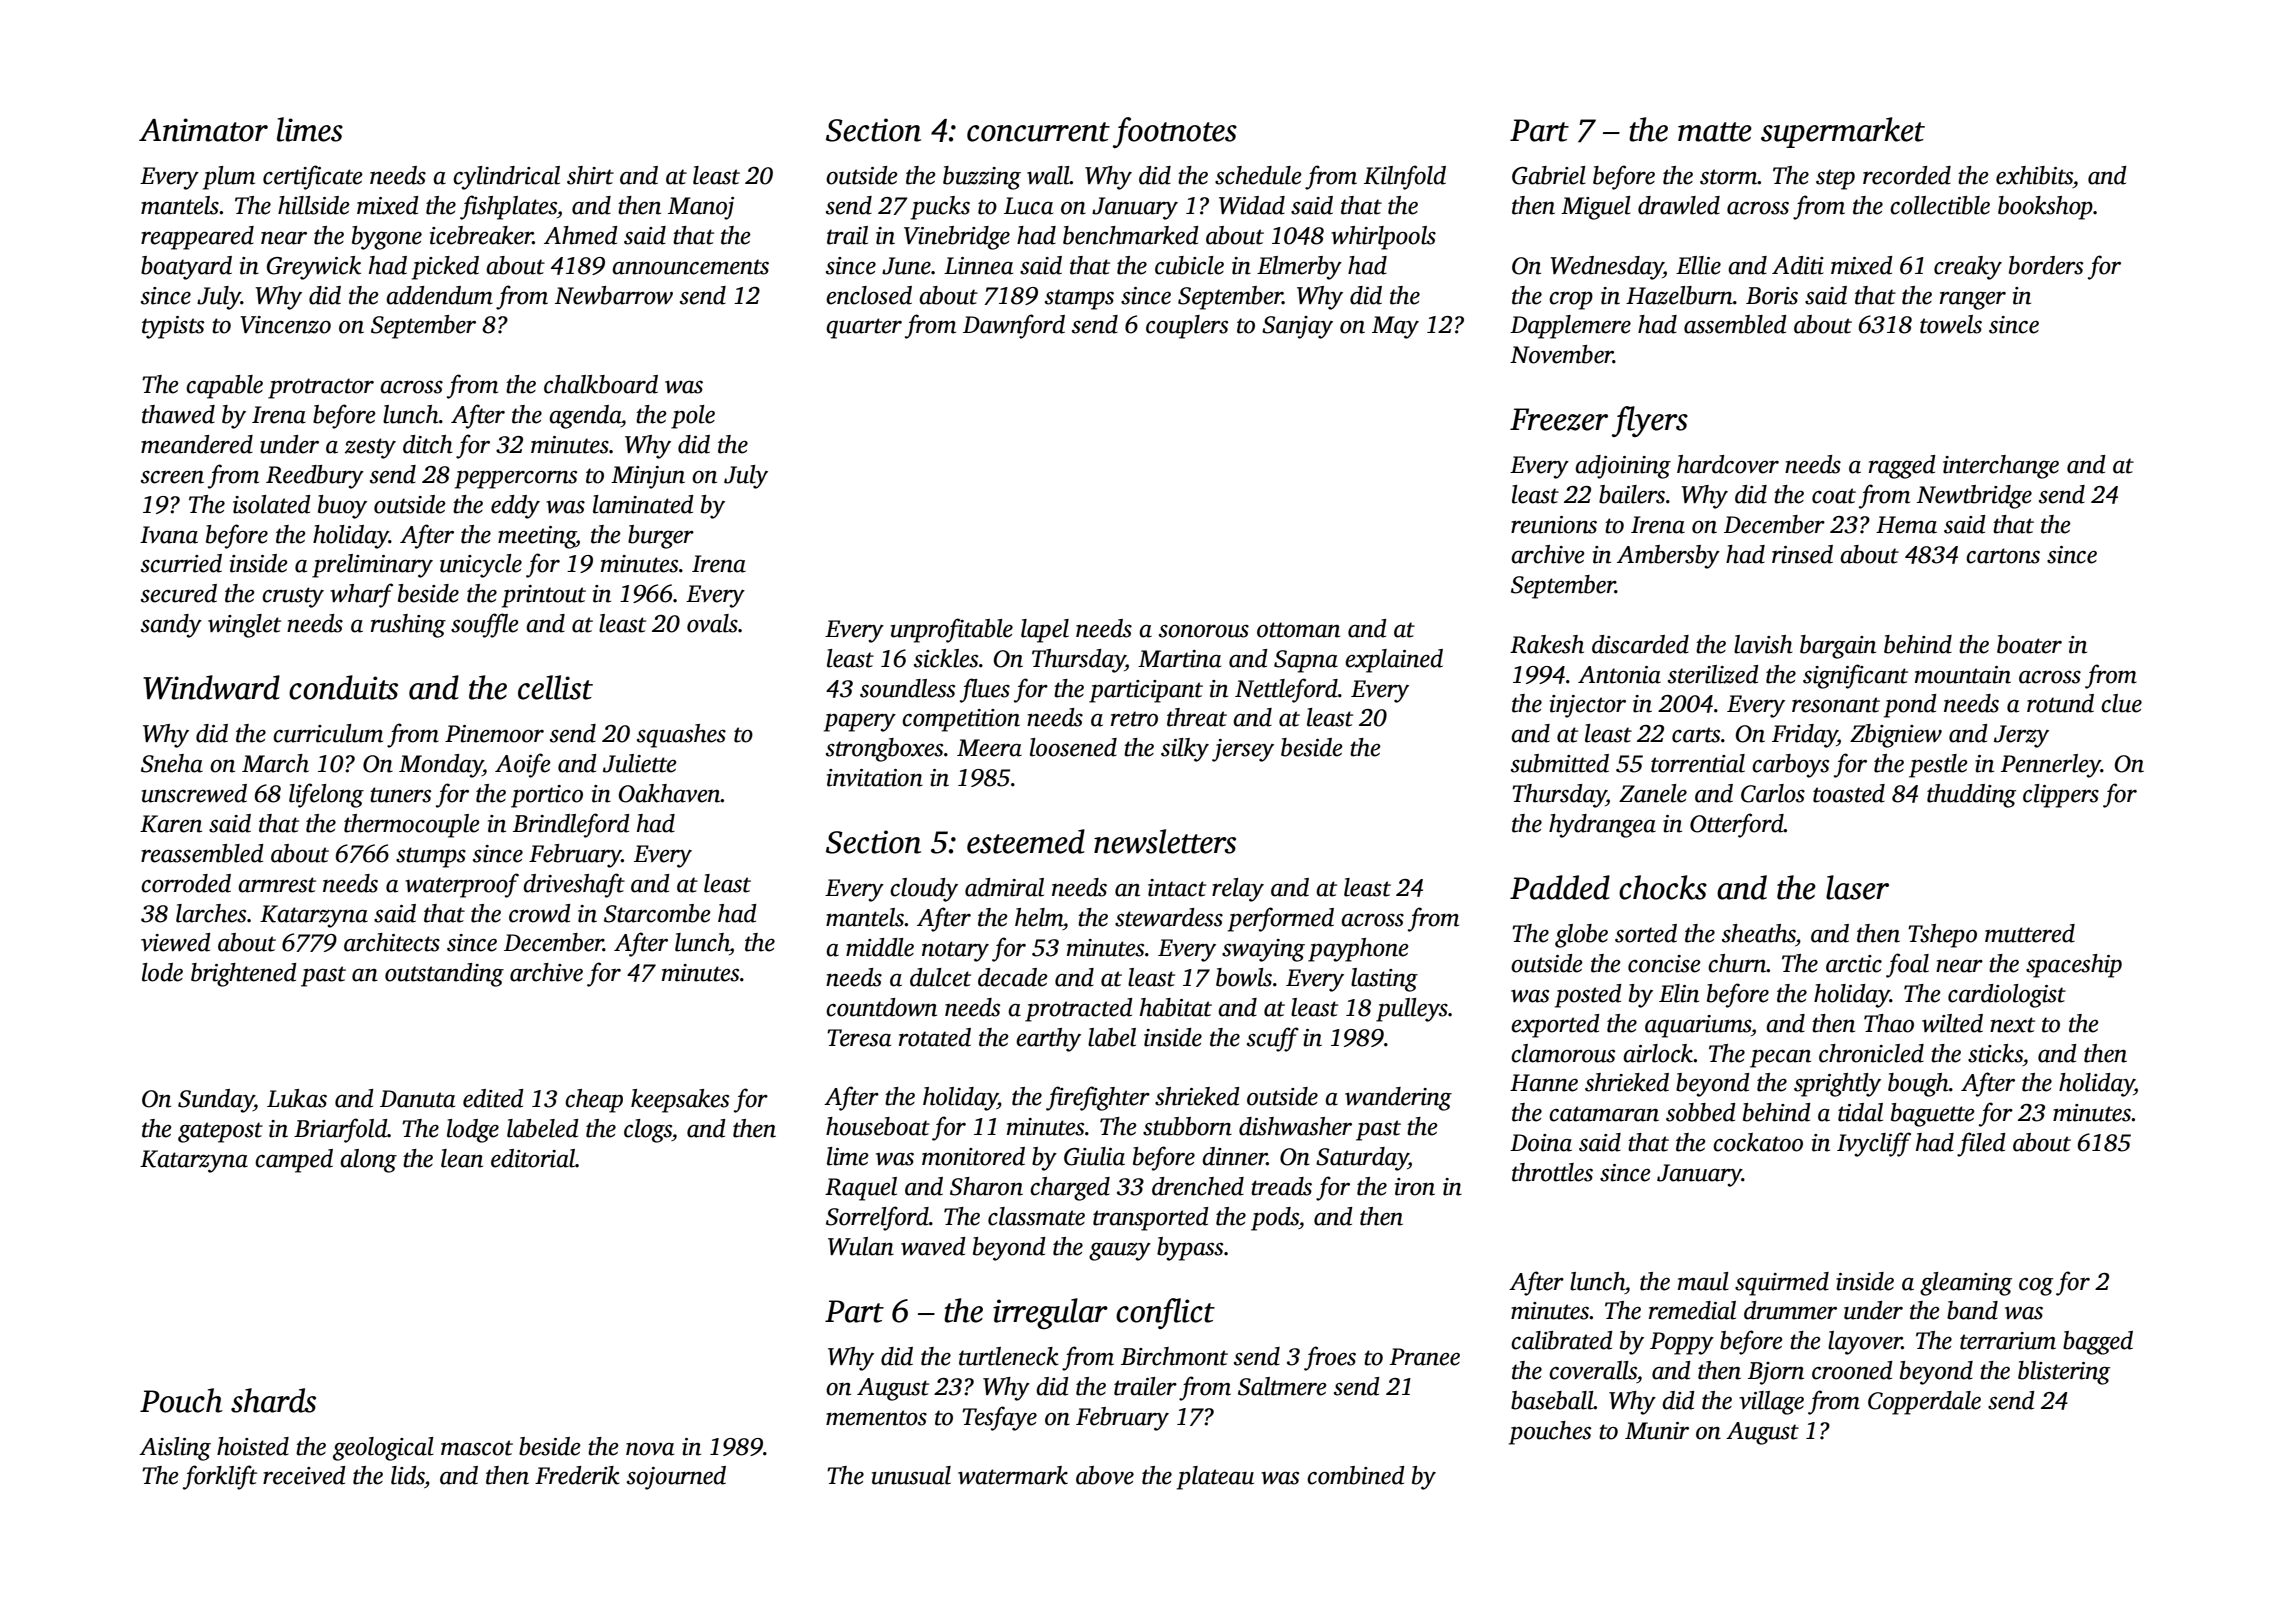 The height and width of the document is (1620, 2292). I want to click on Karen, so click(171, 824).
